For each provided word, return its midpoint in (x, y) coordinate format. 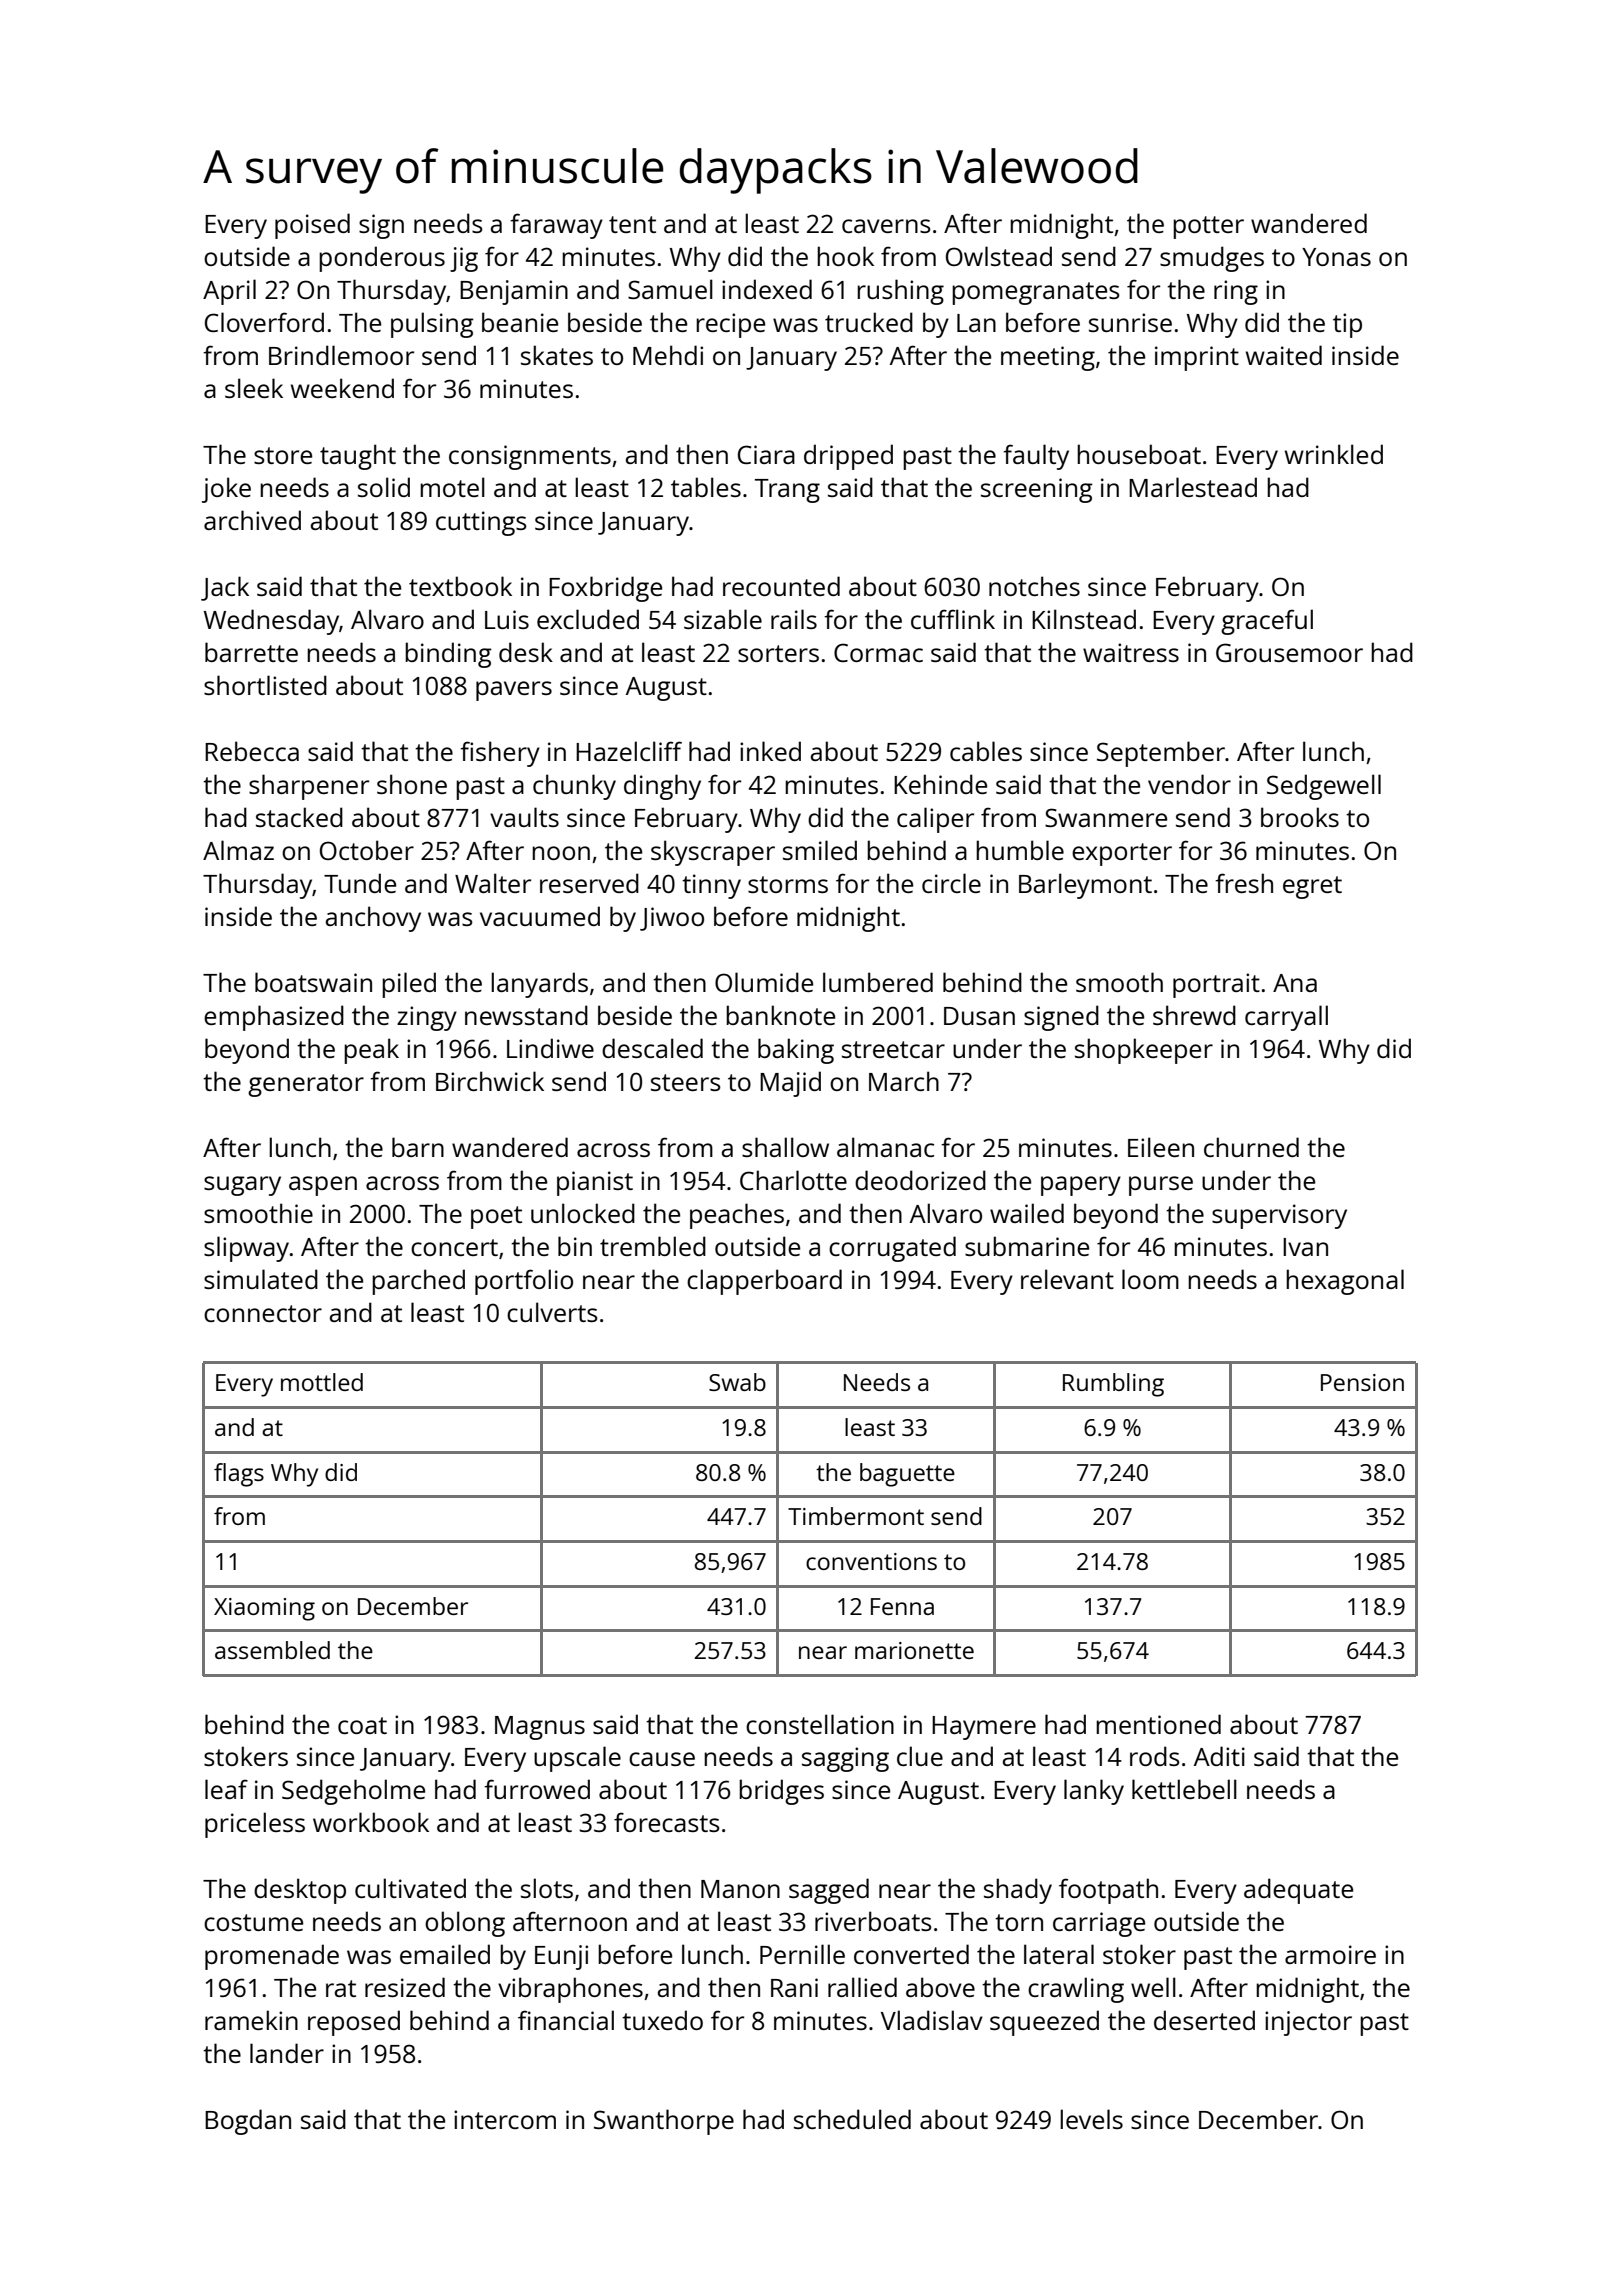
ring (1236, 292)
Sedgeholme (353, 1792)
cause (662, 1759)
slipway (246, 1249)
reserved (589, 883)
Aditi (1219, 1756)
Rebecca (252, 751)
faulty (1036, 457)
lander (287, 2053)
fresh (1244, 883)
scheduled (852, 2119)
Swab (737, 1382)
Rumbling (1113, 1385)
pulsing (432, 325)
